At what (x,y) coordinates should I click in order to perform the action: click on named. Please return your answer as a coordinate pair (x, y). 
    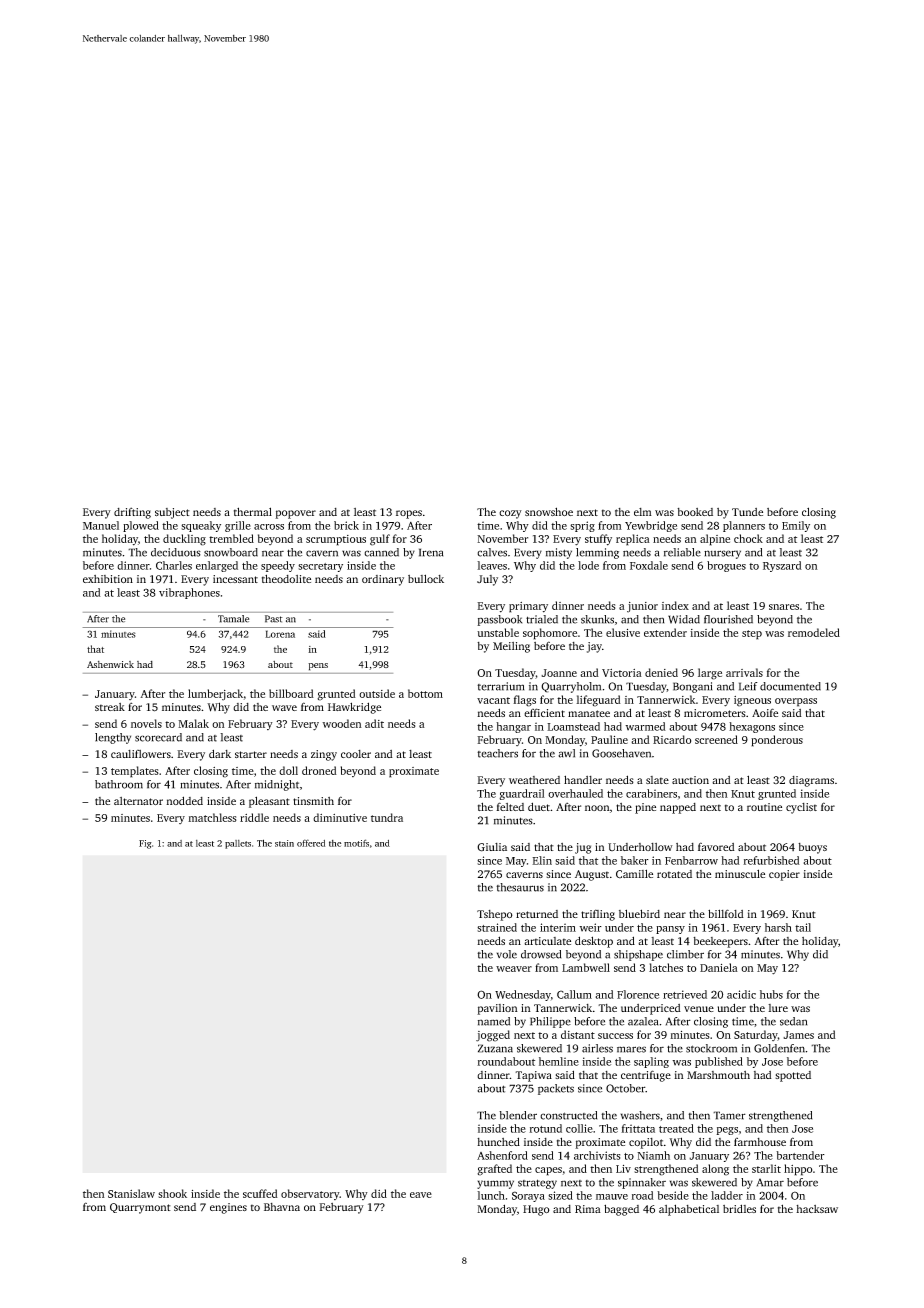
    Looking at the image, I should click on (494, 1021).
